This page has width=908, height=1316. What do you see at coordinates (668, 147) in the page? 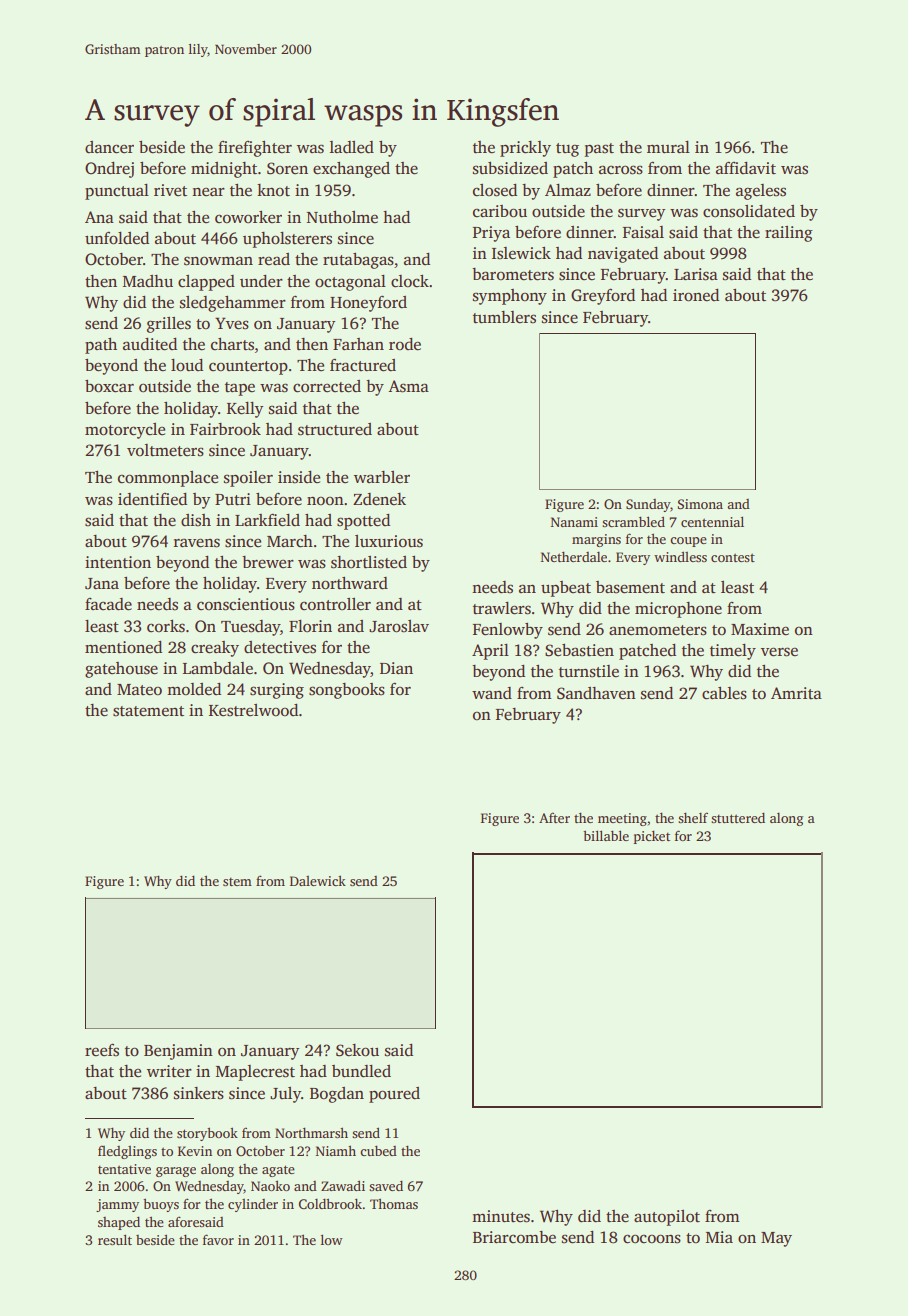
I see `mural` at bounding box center [668, 147].
